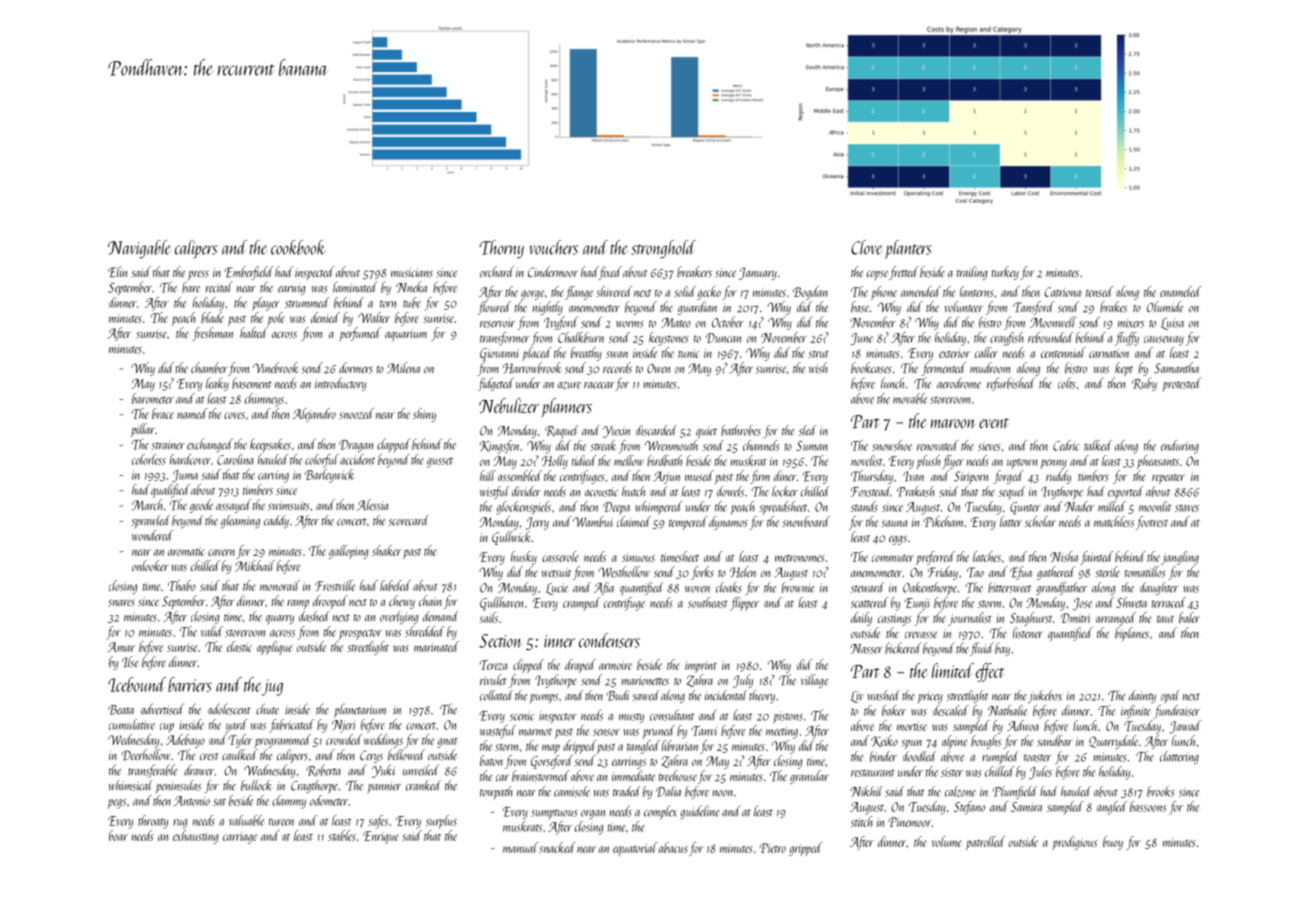  I want to click on Jose, so click(1082, 604).
